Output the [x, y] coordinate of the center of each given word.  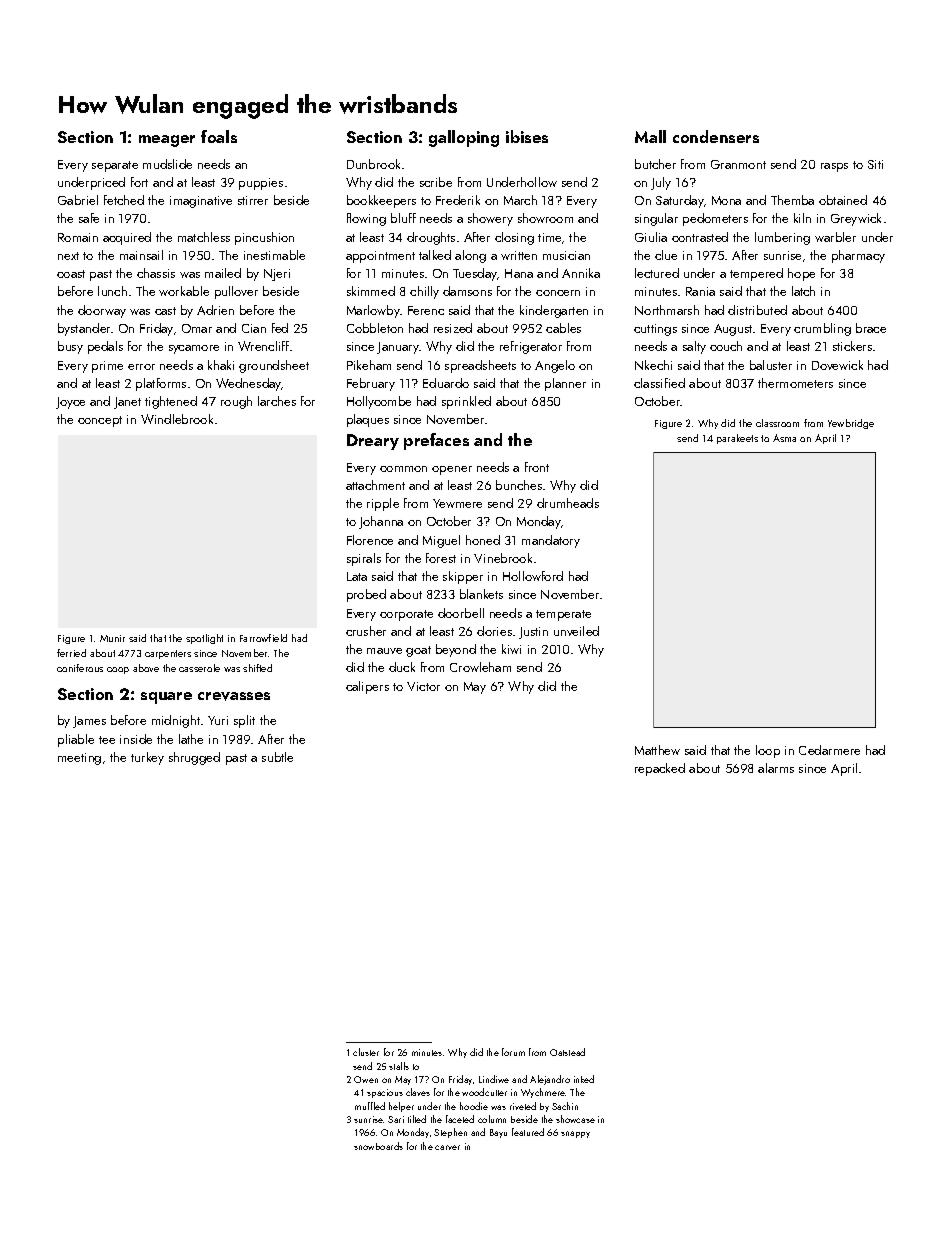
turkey [147, 758]
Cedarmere [829, 750]
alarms [776, 768]
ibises [527, 136]
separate [115, 166]
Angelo [555, 366]
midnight [176, 721]
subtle [277, 757]
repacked [660, 769]
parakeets [737, 439]
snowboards [378, 1146]
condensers [716, 136]
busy [70, 347]
